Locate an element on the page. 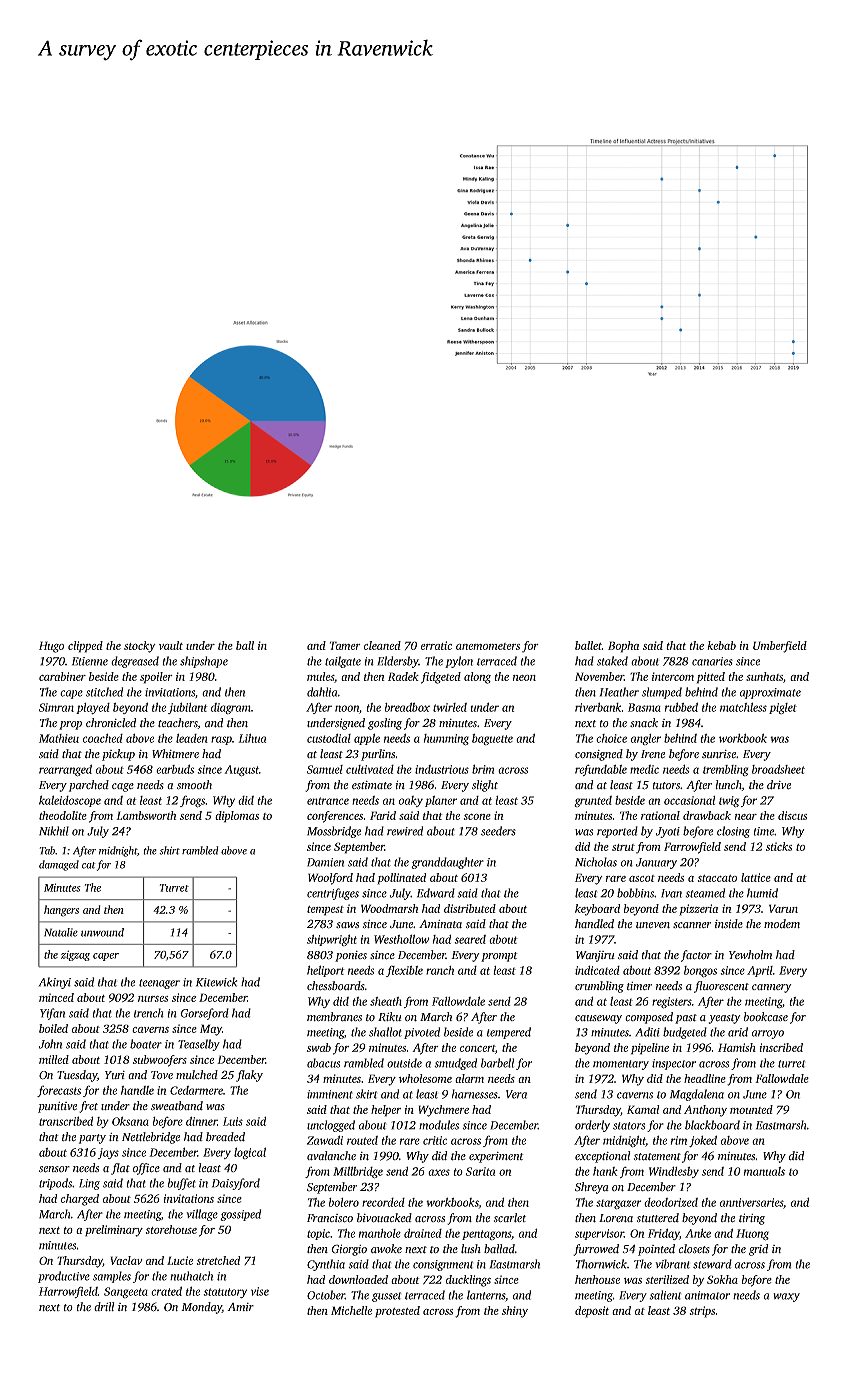  consigned is located at coordinates (599, 755).
